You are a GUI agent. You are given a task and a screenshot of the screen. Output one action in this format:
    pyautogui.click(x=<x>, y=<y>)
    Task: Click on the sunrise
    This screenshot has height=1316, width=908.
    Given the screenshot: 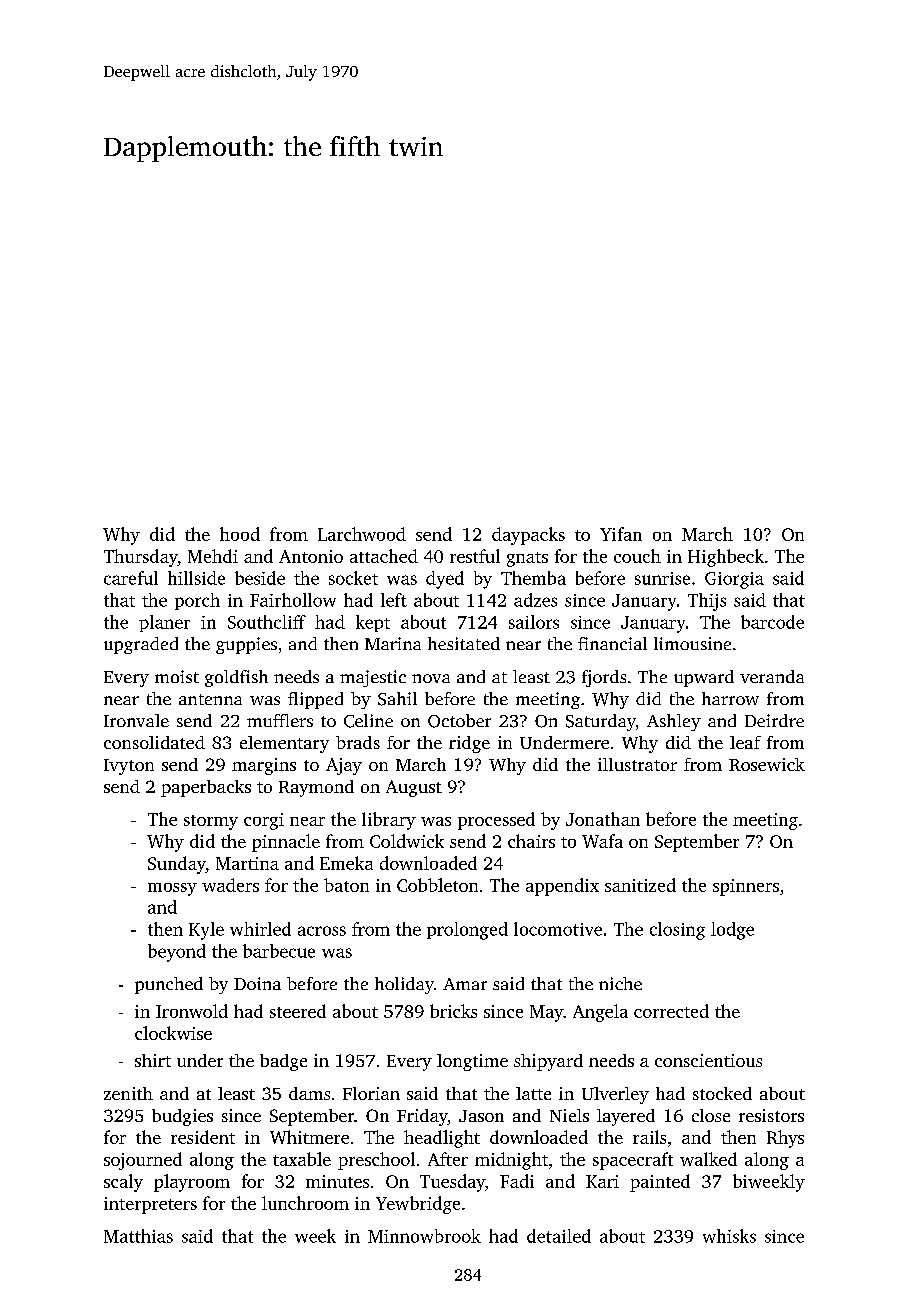 What is the action you would take?
    pyautogui.click(x=662, y=578)
